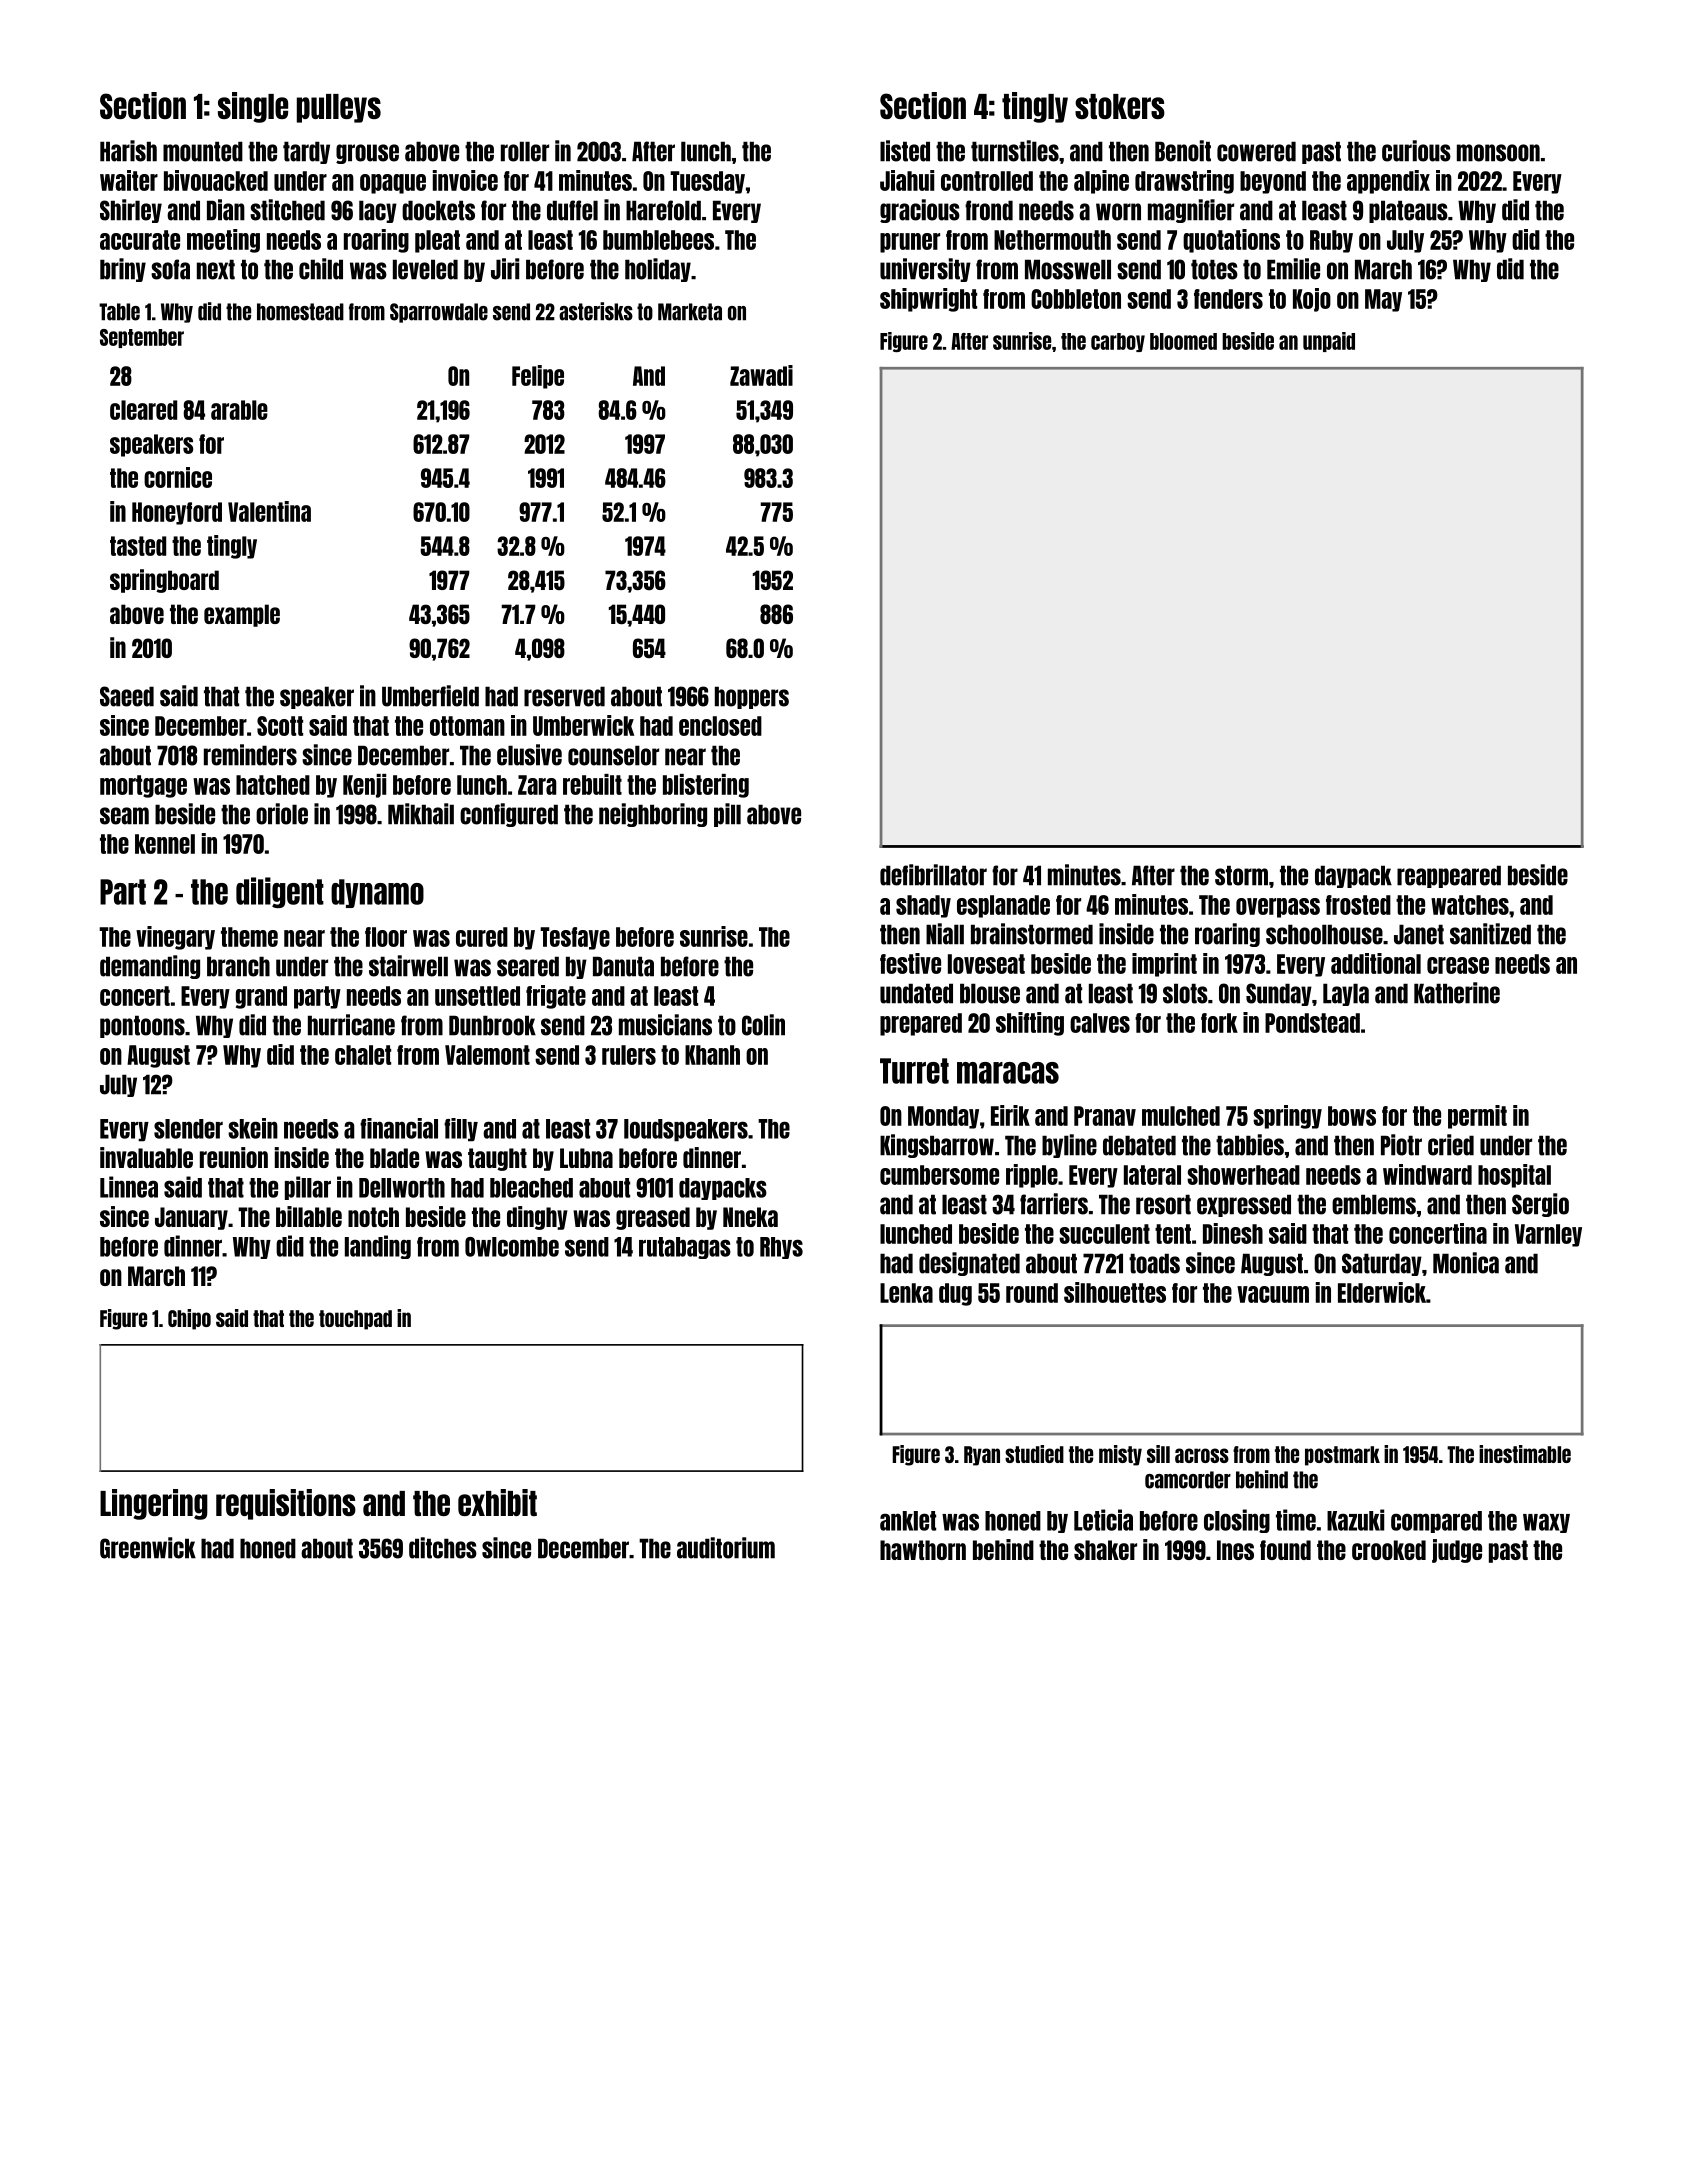 This image has height=2178, width=1683. Describe the element at coordinates (148, 1548) in the image. I see `Greenwick` at that location.
